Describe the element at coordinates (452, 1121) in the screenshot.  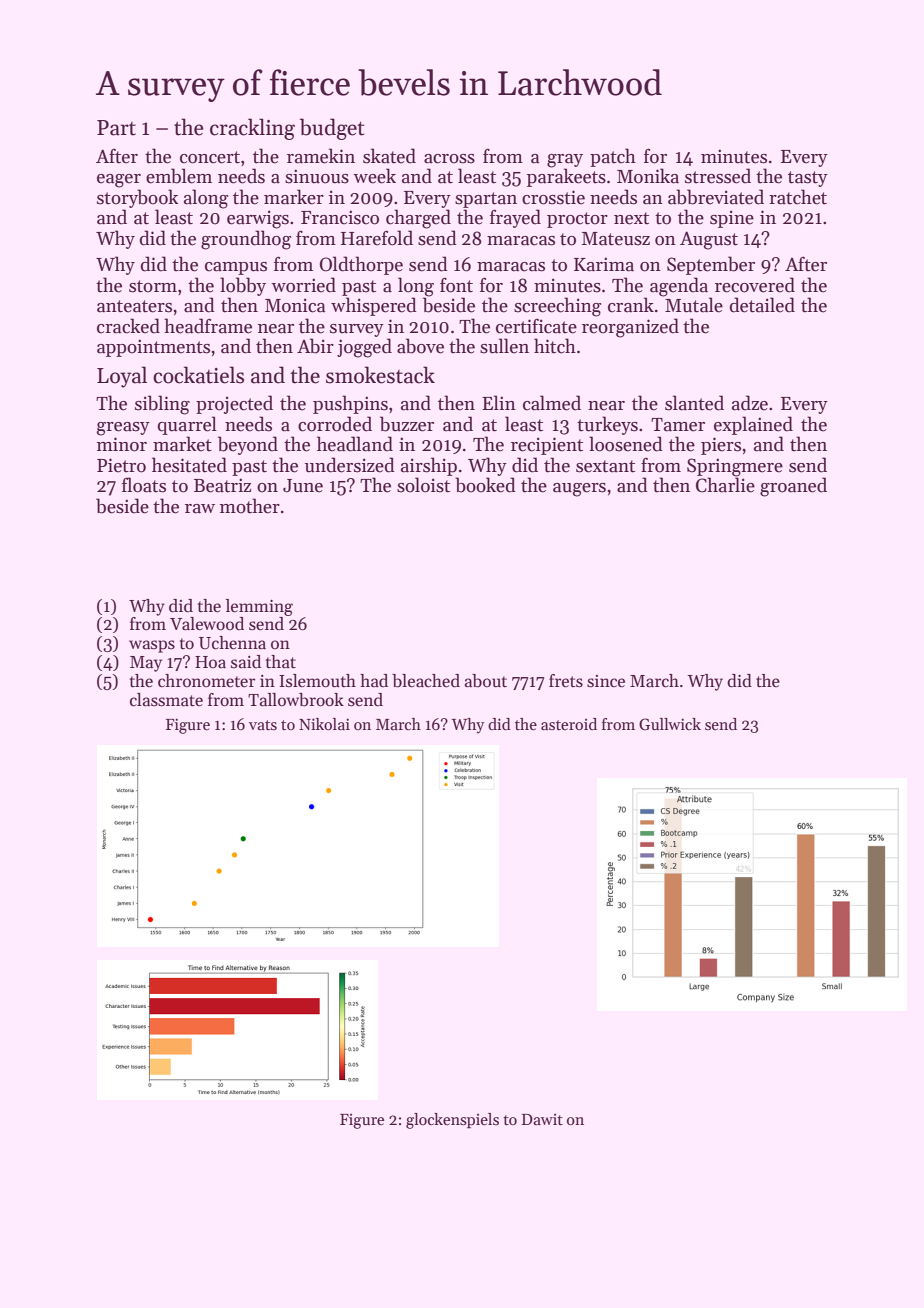
I see `glockenspiels` at that location.
